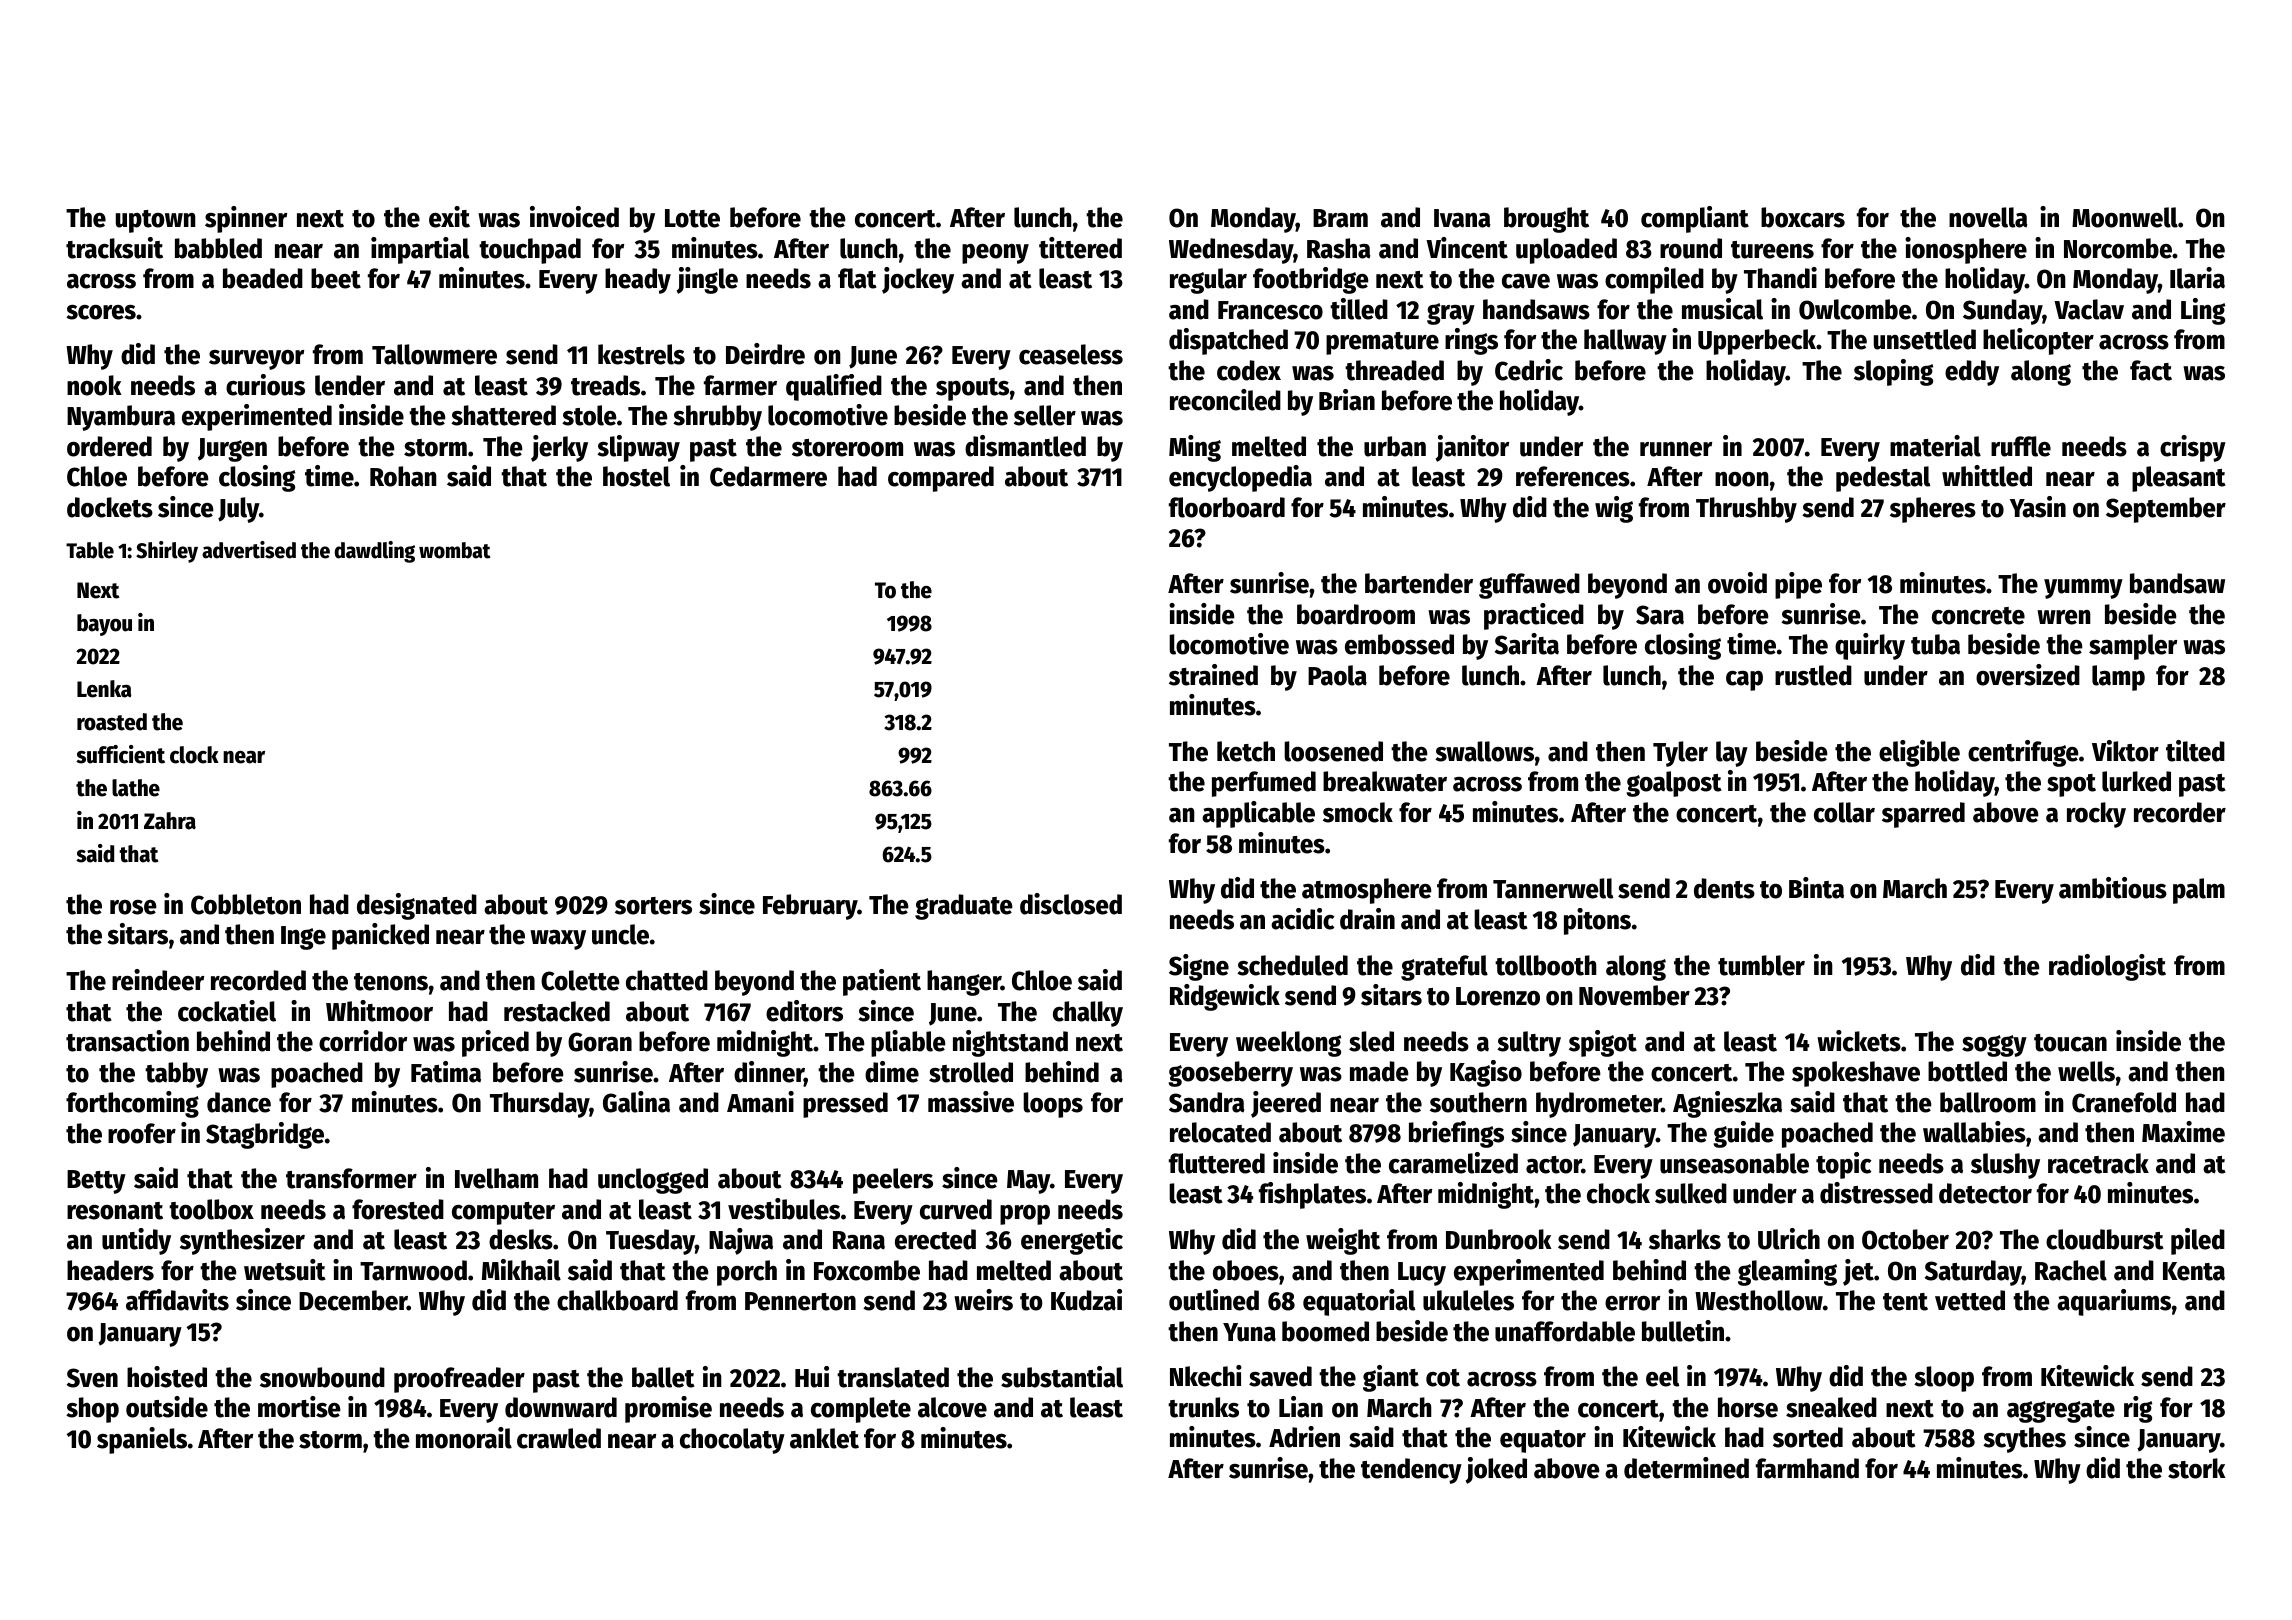 The image size is (2292, 1620). What do you see at coordinates (238, 510) in the screenshot?
I see `July` at bounding box center [238, 510].
